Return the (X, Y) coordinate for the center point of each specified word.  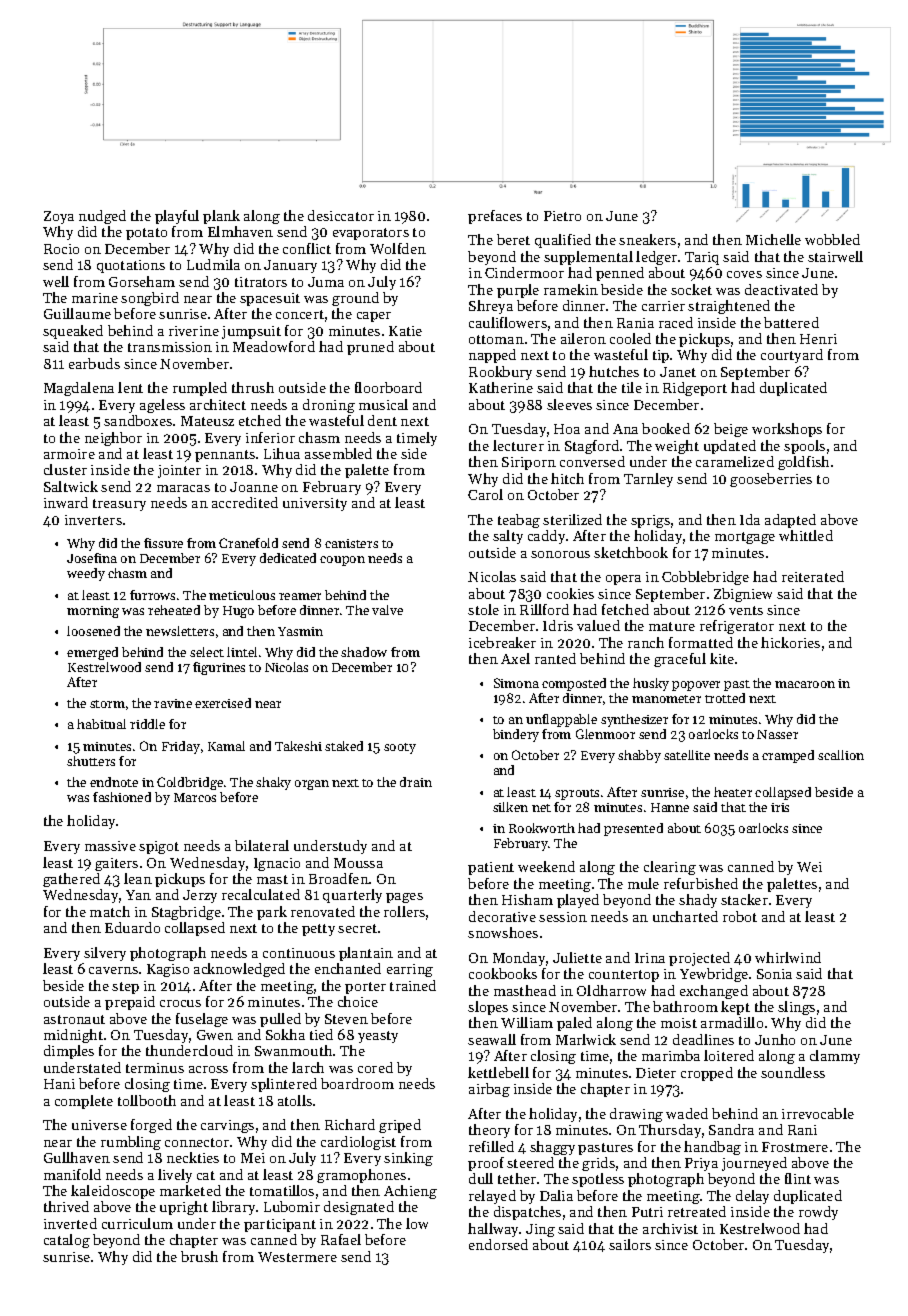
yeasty (378, 1037)
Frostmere (795, 1147)
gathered (71, 880)
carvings (227, 1126)
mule (643, 883)
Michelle (773, 239)
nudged (102, 217)
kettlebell (498, 1072)
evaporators (371, 234)
